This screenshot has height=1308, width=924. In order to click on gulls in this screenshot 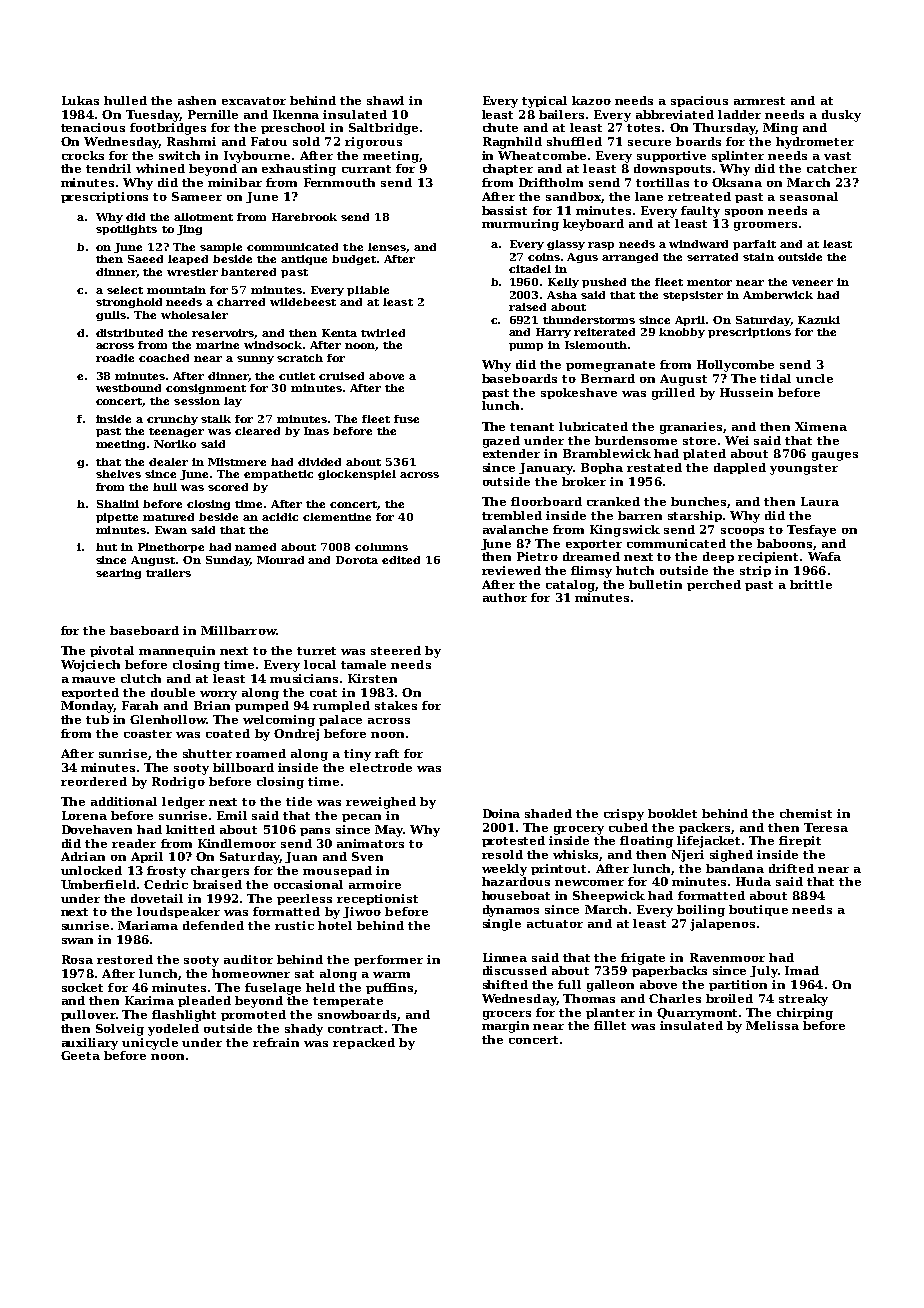, I will do `click(111, 316)`.
